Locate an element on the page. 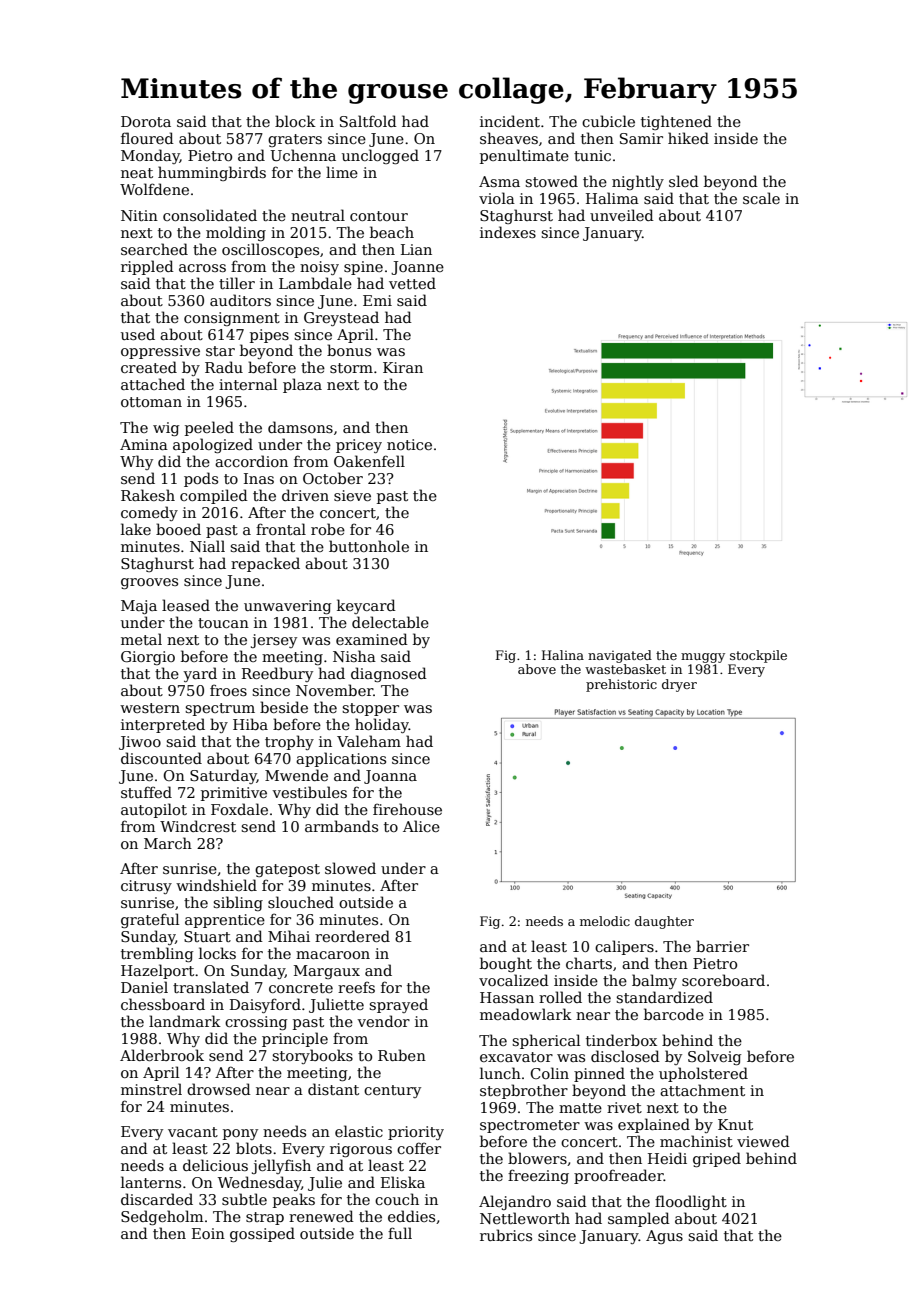 The height and width of the document is (1308, 924). pony is located at coordinates (240, 1134).
